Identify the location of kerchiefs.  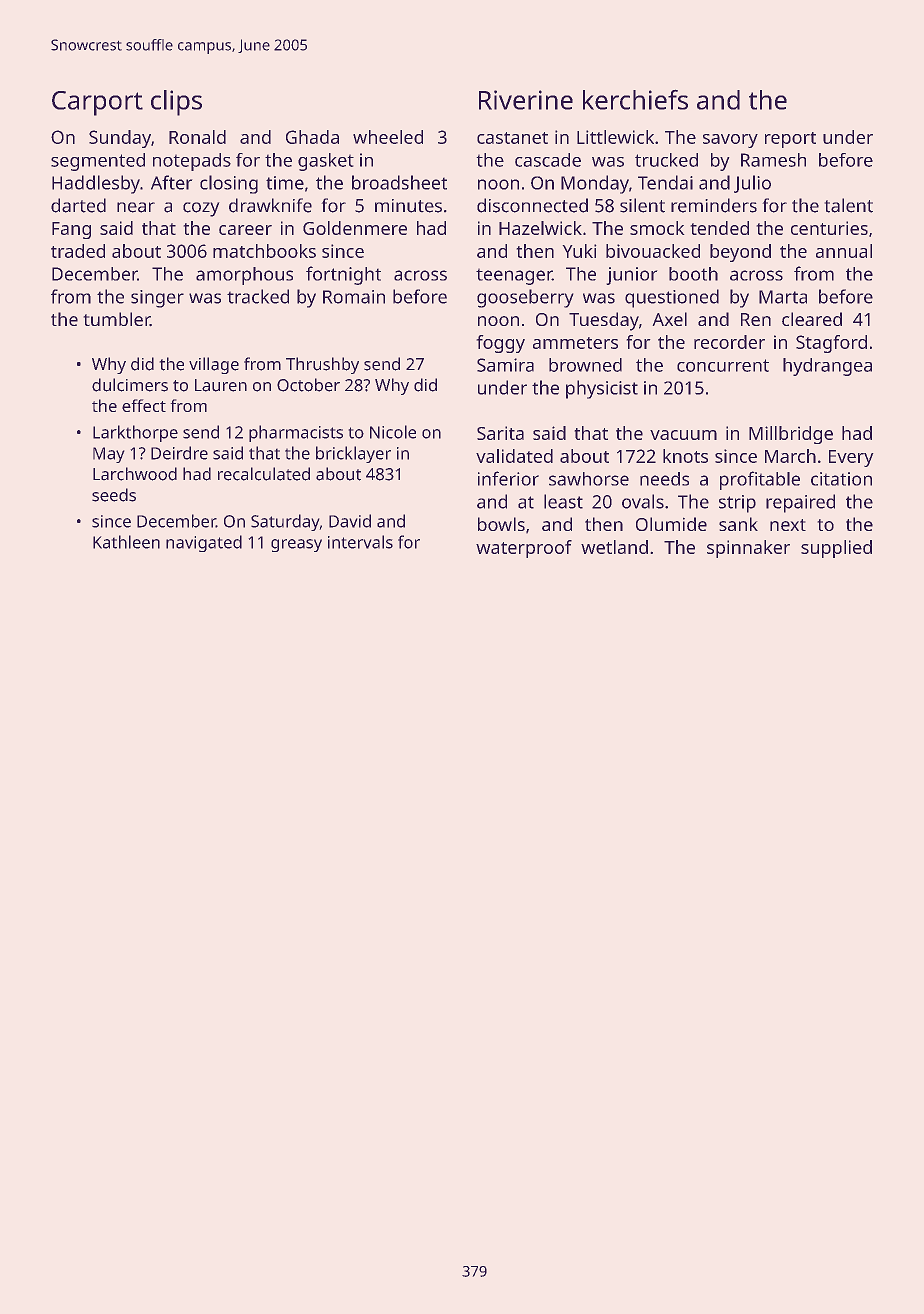
(635, 99).
